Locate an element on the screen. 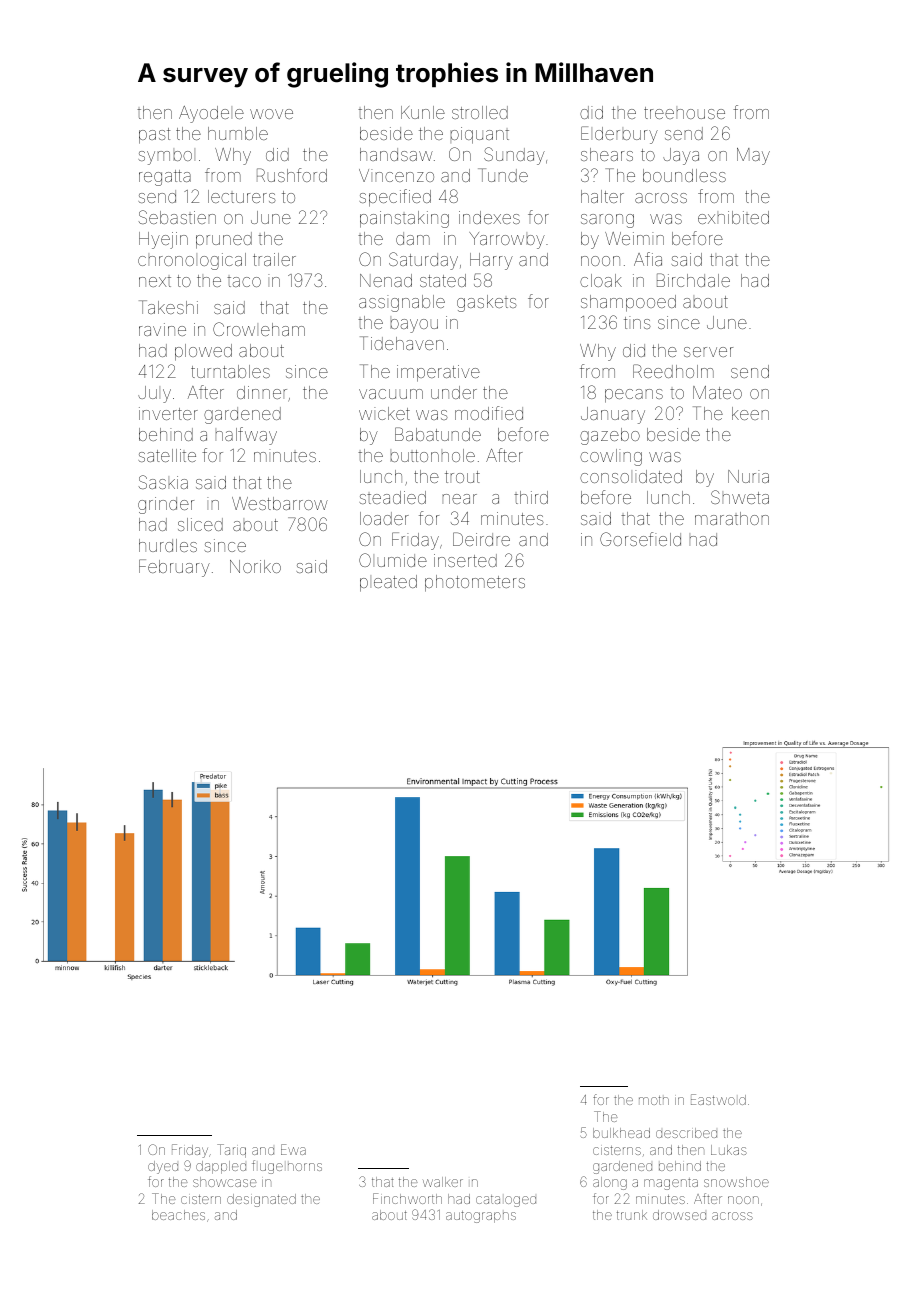  Noriko is located at coordinates (255, 566).
